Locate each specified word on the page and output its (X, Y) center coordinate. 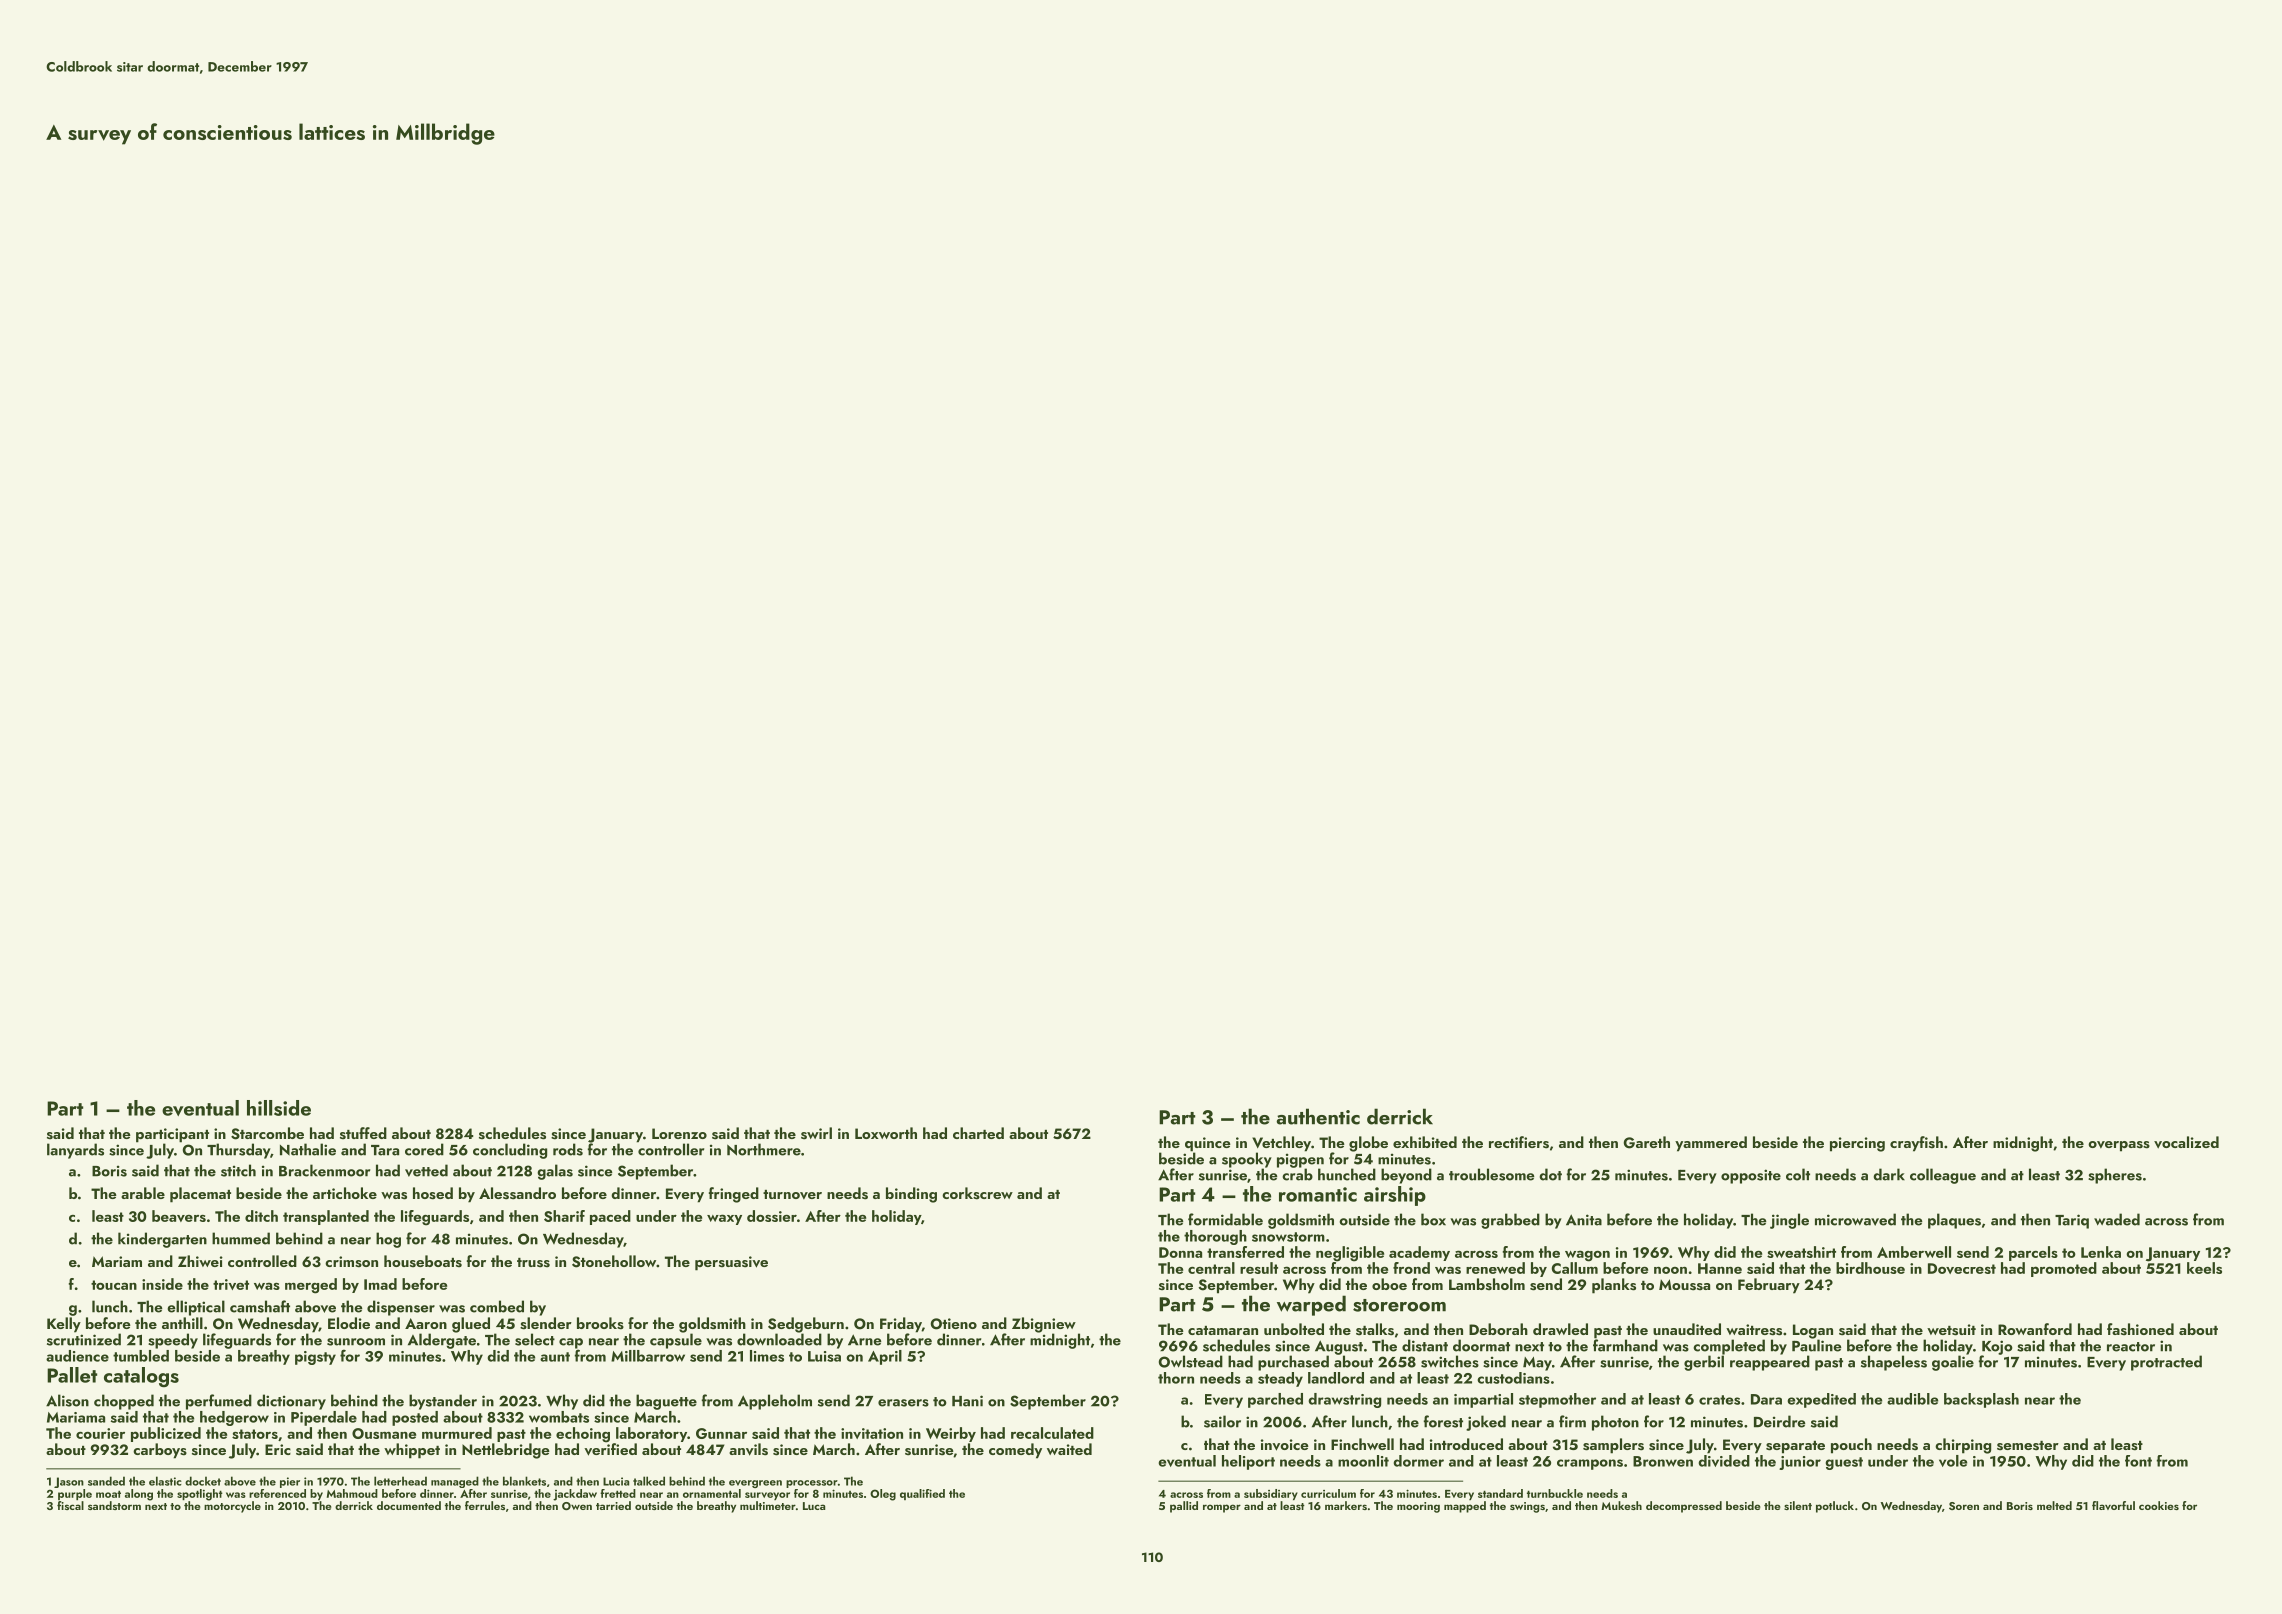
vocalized (2186, 1142)
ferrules (485, 1505)
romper (1222, 1508)
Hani (967, 1401)
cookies (2159, 1505)
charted (978, 1133)
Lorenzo (679, 1133)
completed (1729, 1347)
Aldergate (442, 1341)
